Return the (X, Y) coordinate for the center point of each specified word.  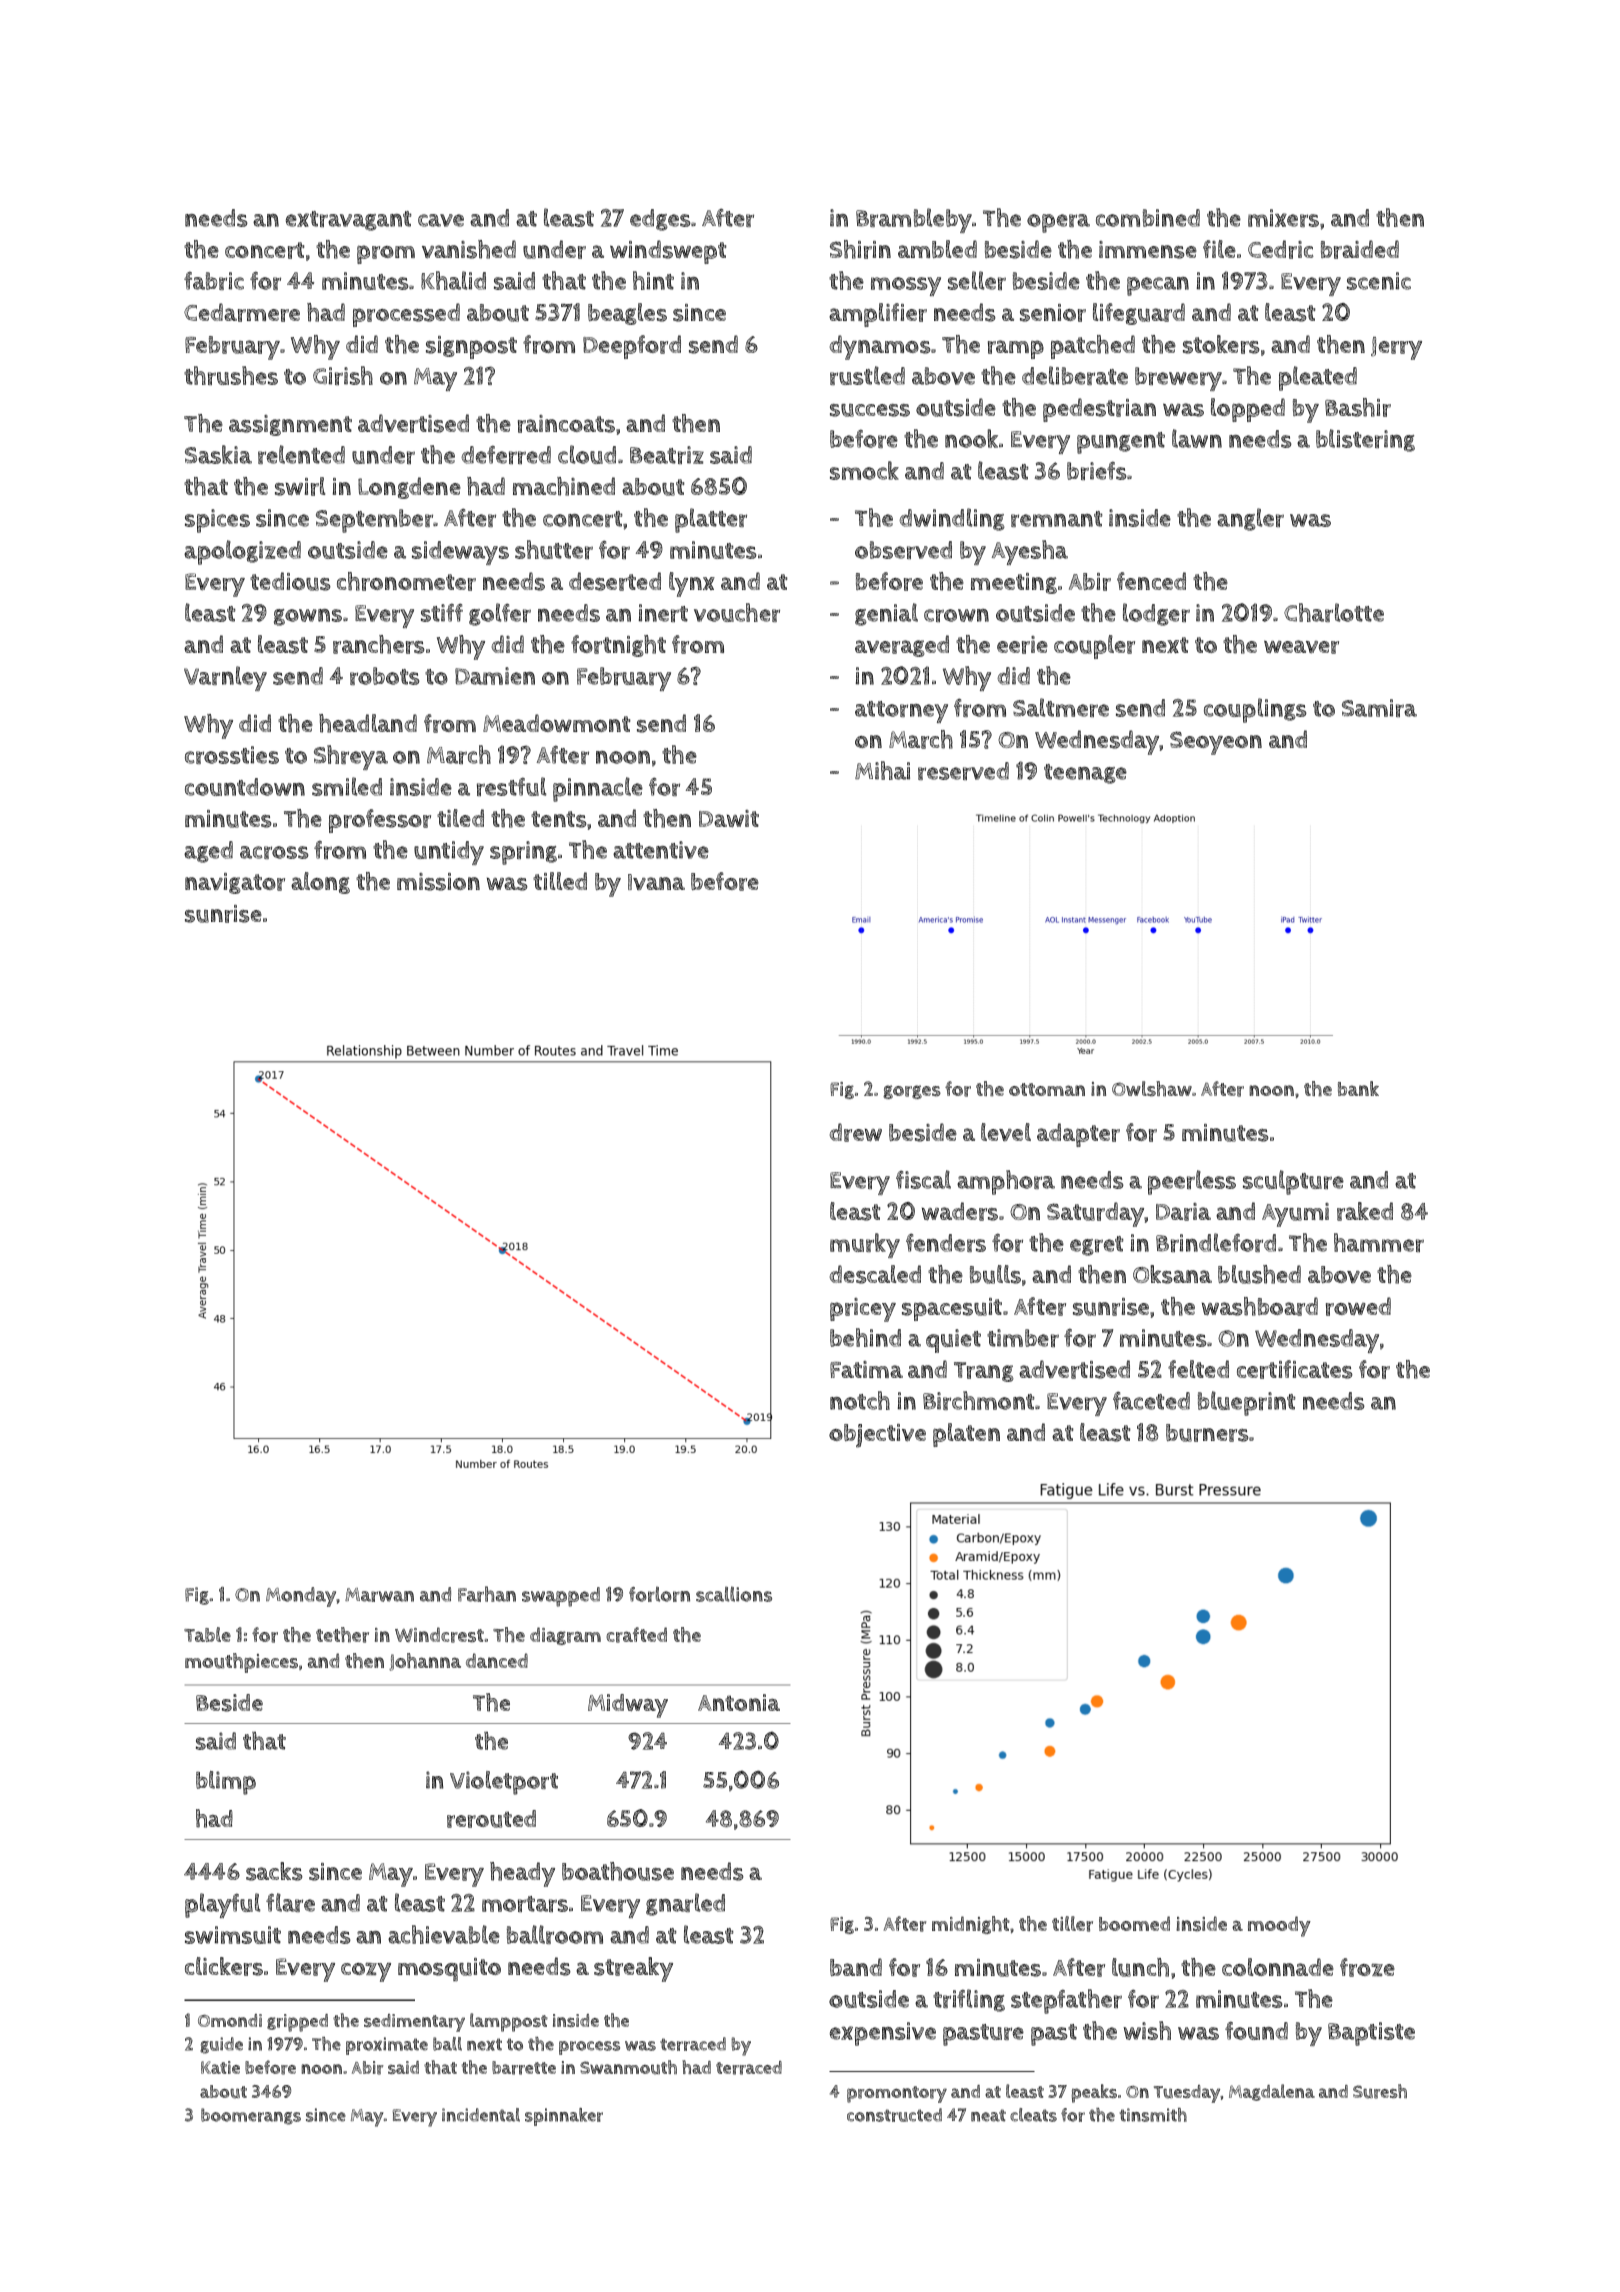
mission (438, 882)
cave (441, 220)
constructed (894, 2115)
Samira (1379, 708)
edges (660, 220)
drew (856, 1132)
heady (522, 1874)
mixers (1283, 218)
